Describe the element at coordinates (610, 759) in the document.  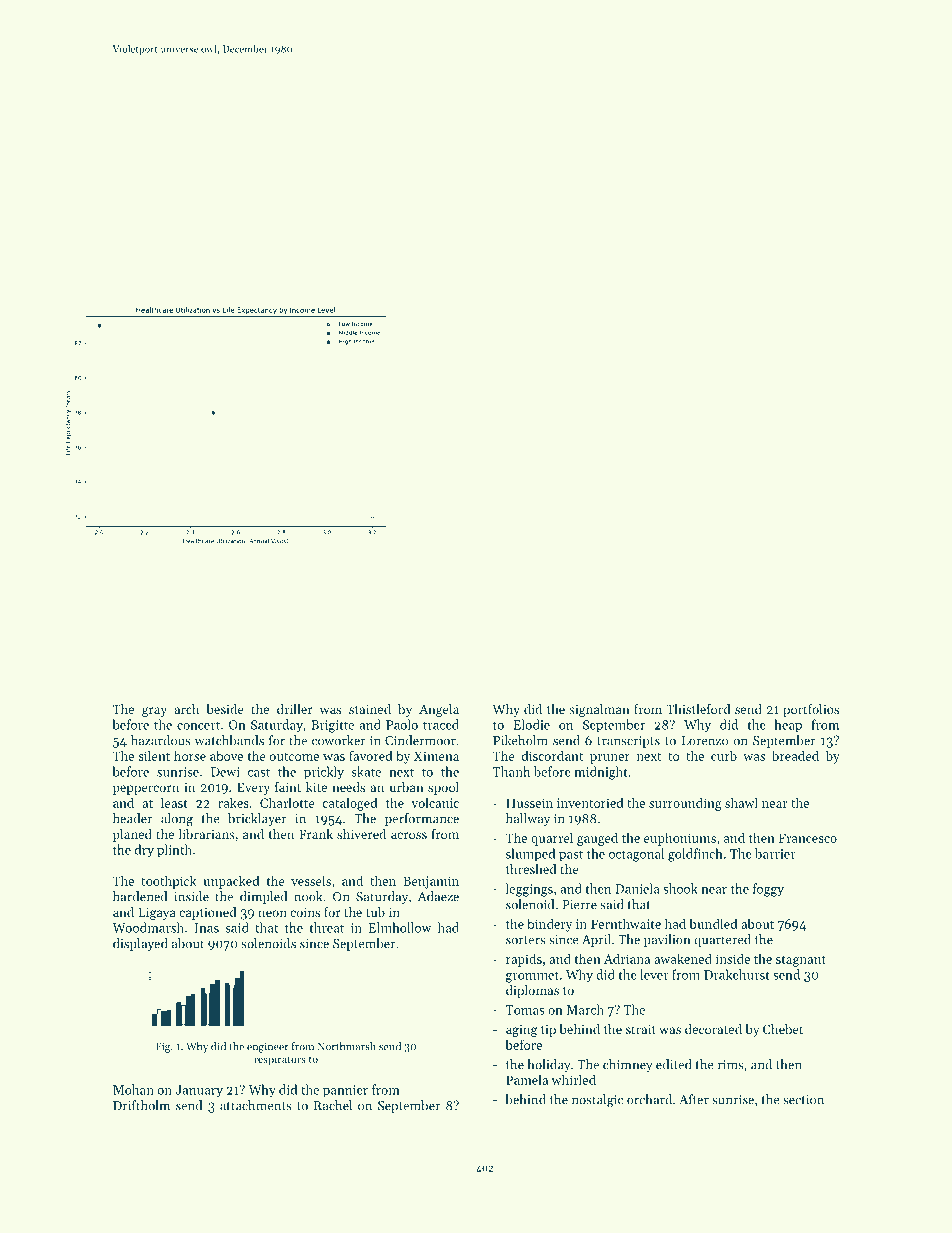
I see `pruner` at that location.
